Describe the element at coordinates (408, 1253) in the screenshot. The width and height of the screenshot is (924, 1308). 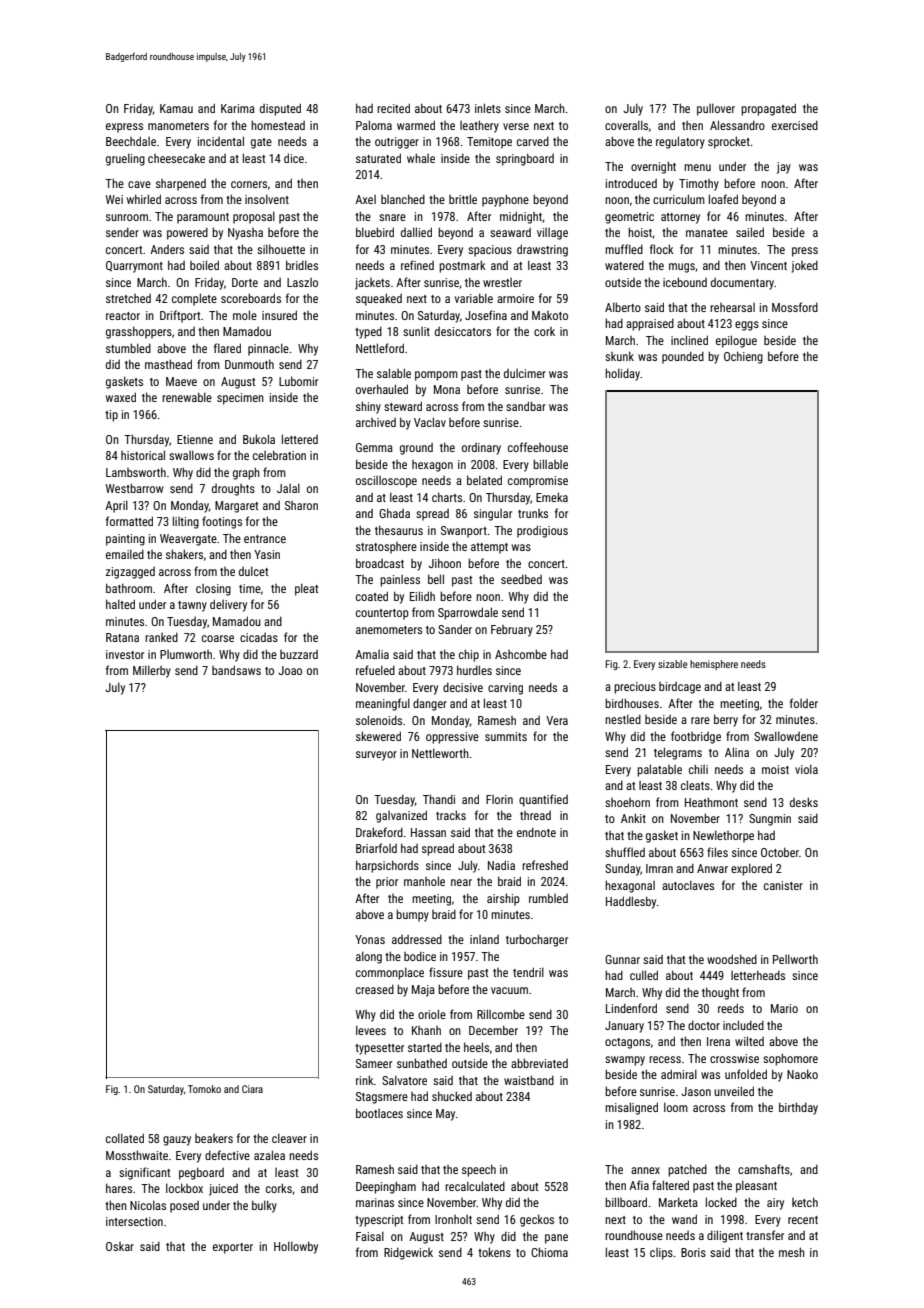
I see `Ridgewick` at that location.
